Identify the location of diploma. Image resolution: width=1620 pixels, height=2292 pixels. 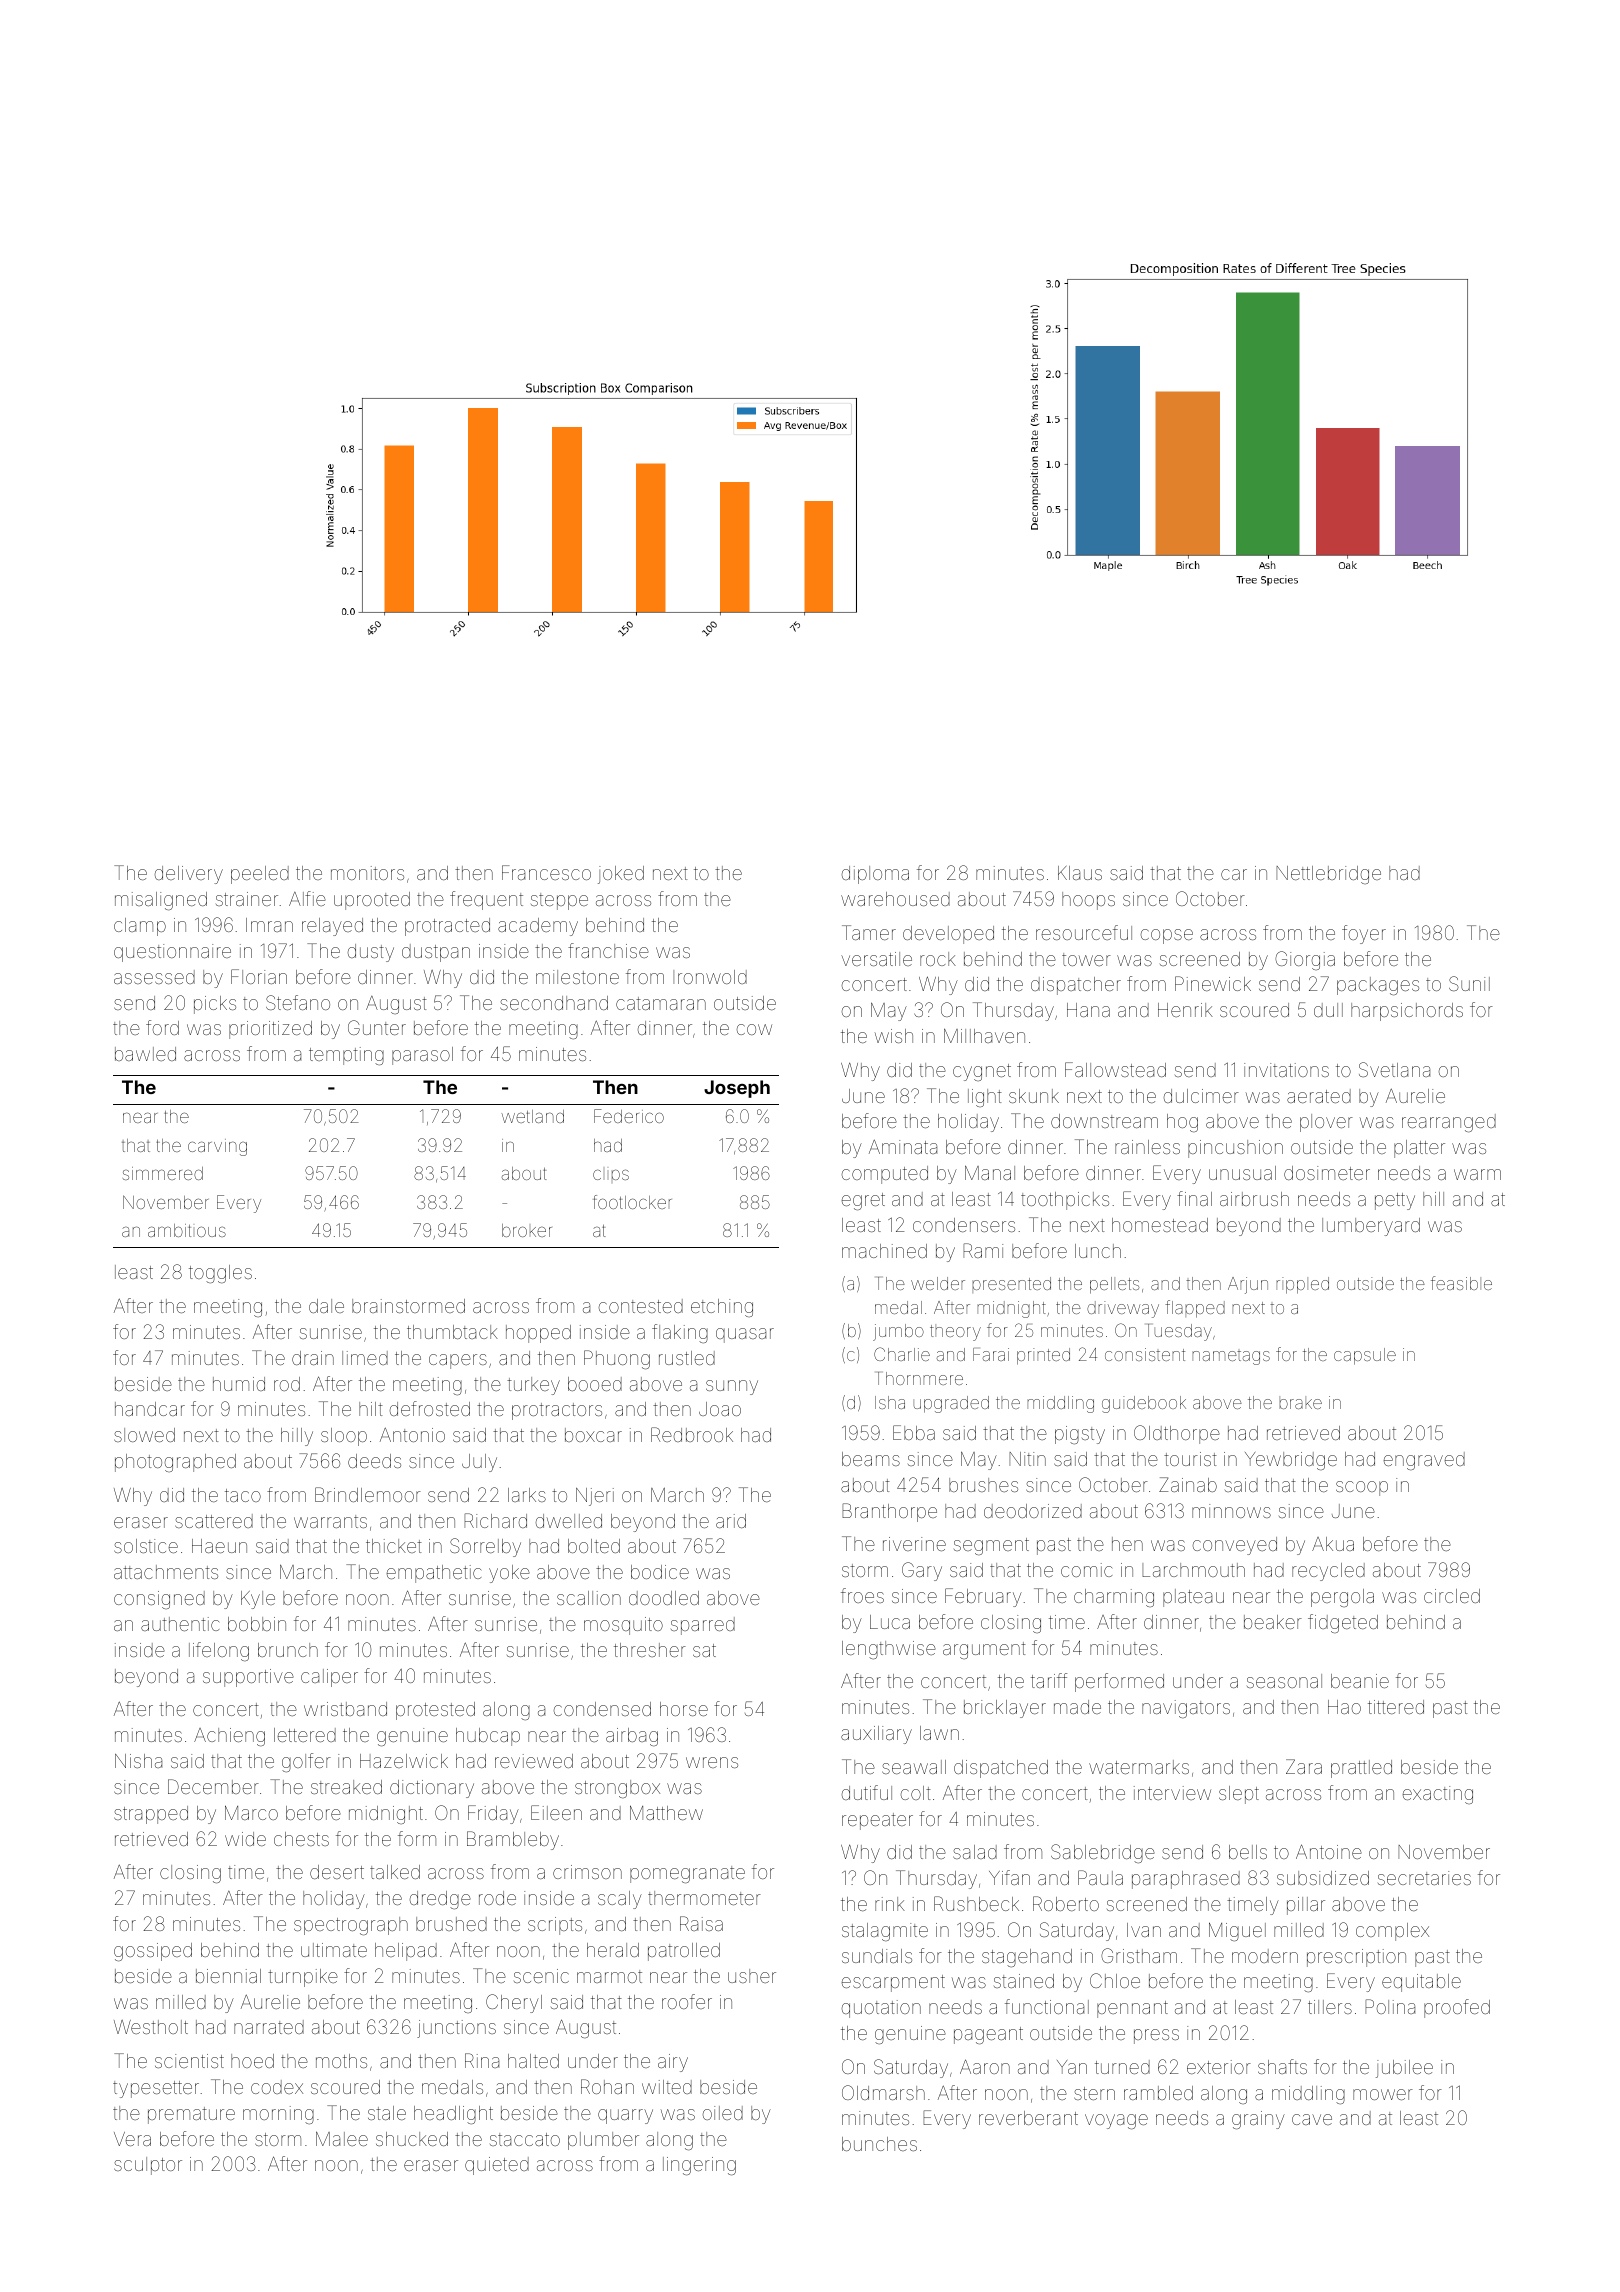
(875, 875).
